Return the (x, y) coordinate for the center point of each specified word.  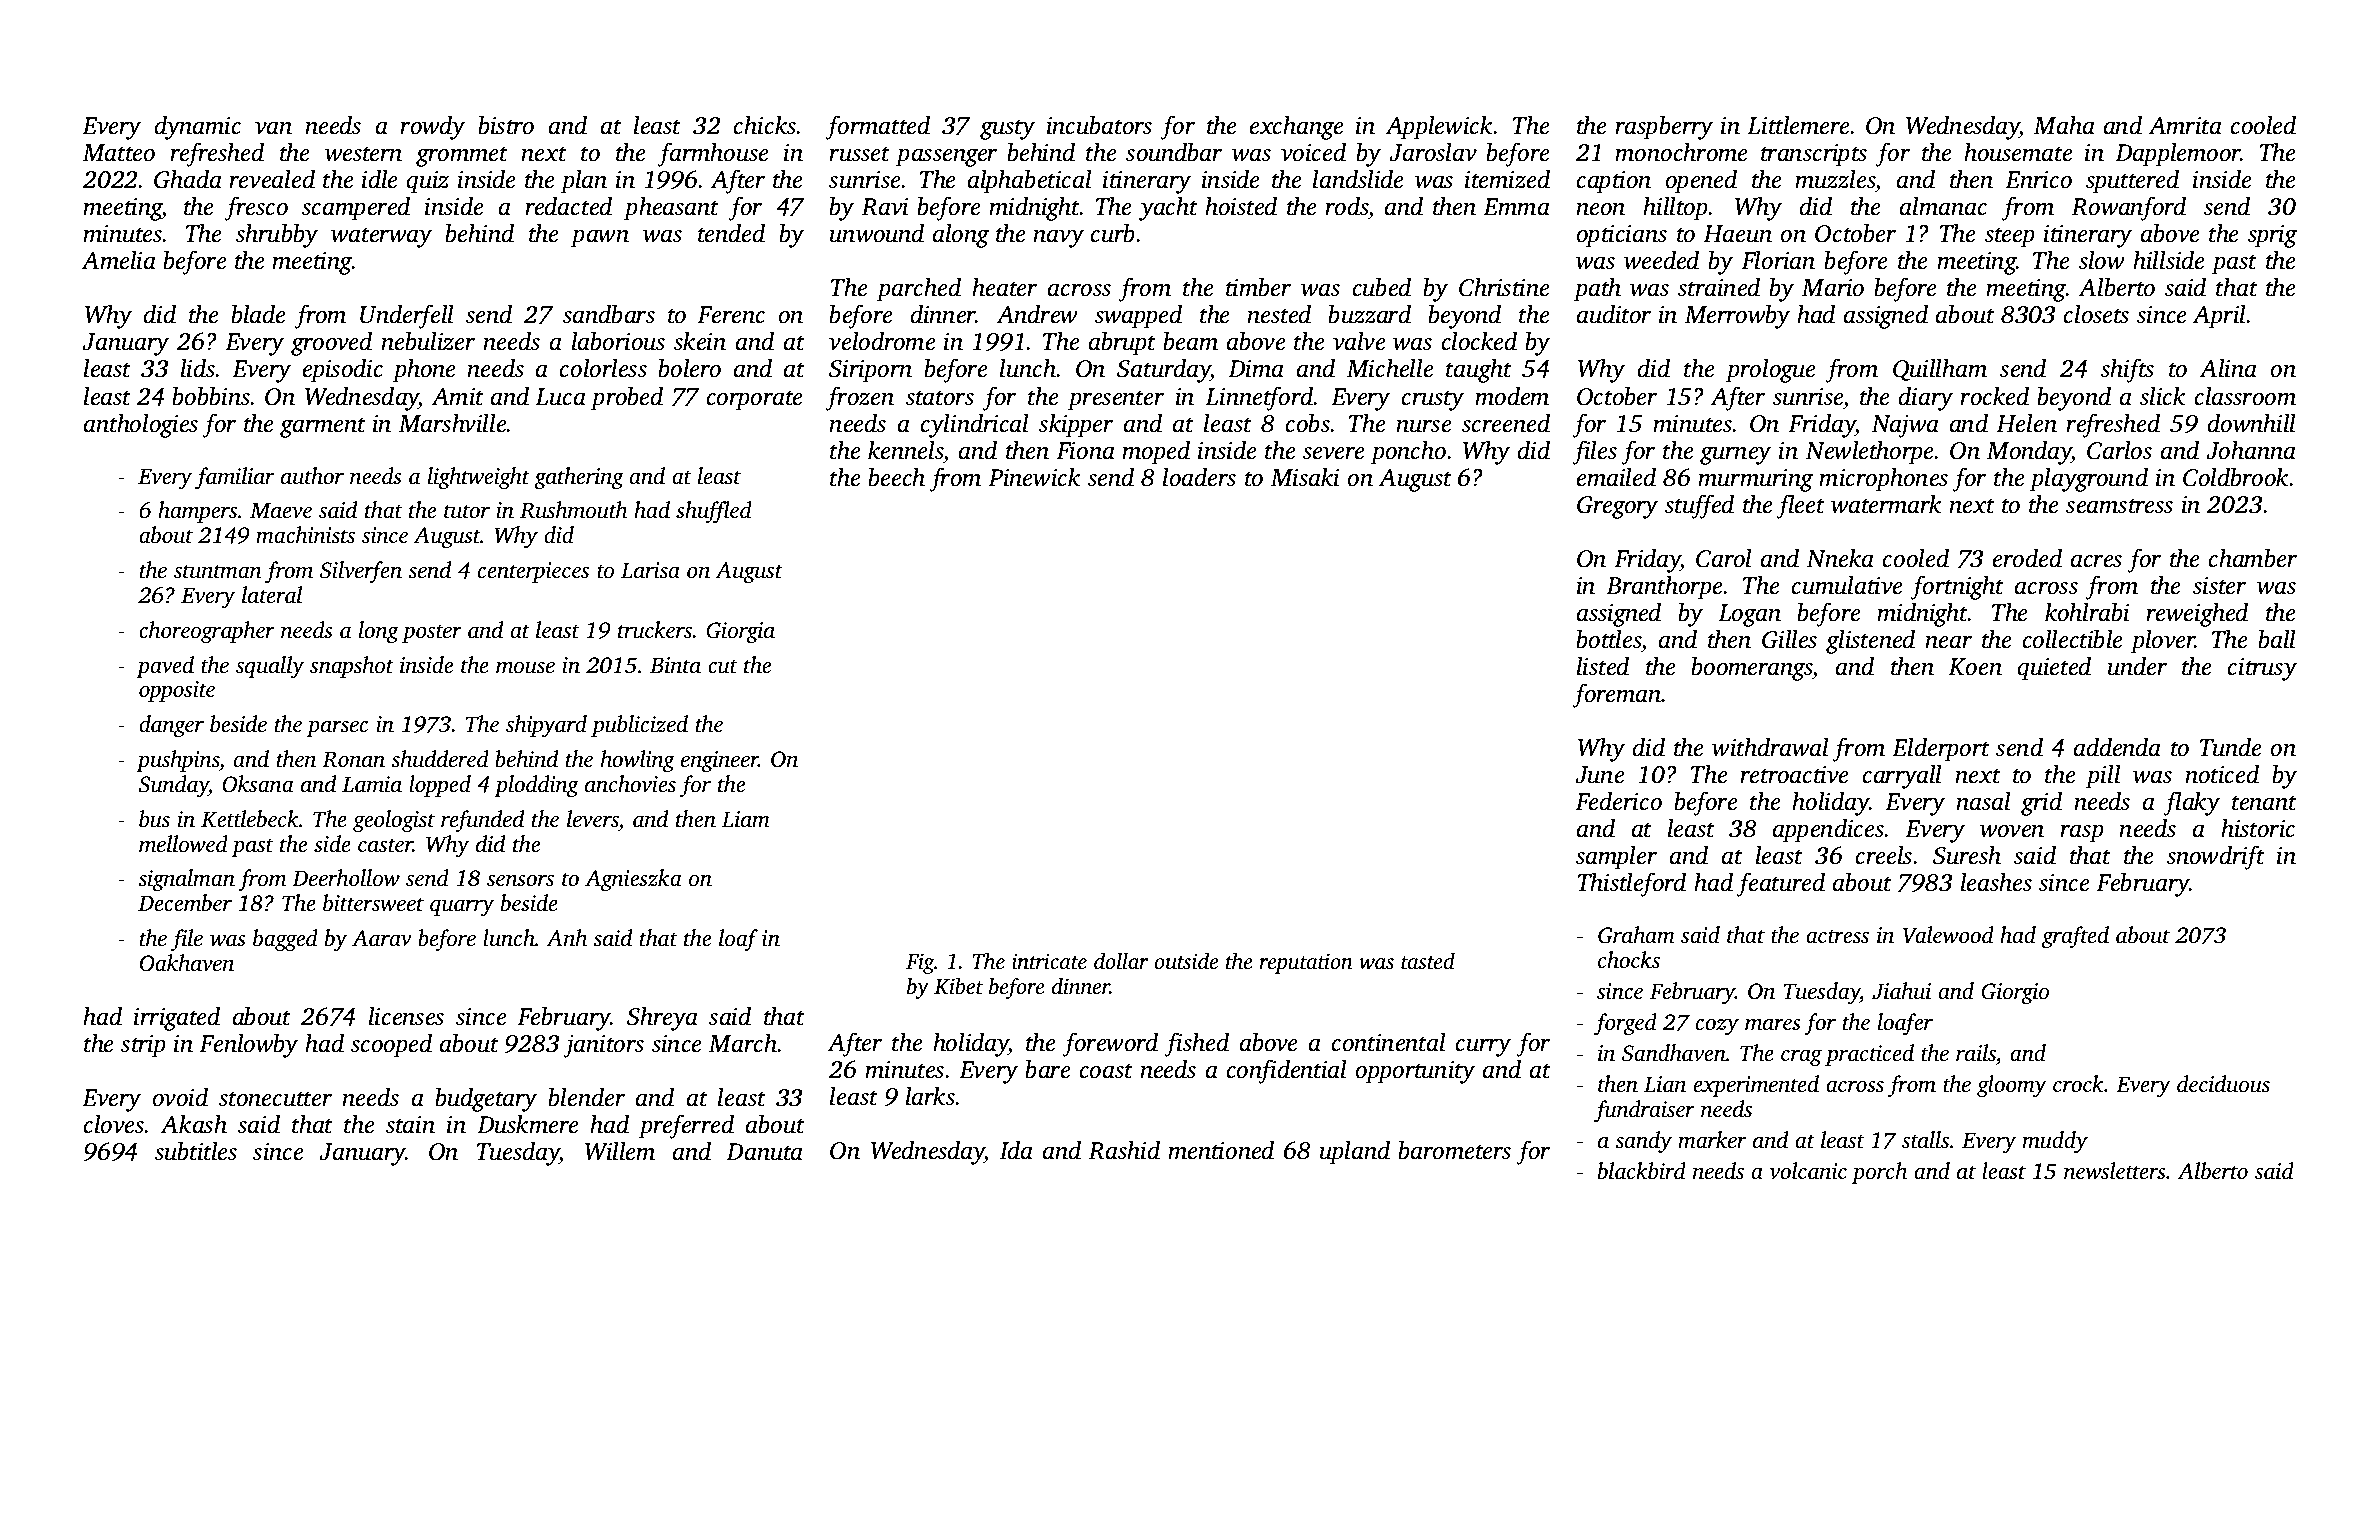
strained (1719, 287)
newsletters (2115, 1171)
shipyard (546, 726)
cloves (114, 1124)
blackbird (1642, 1171)
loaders (1199, 477)
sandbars (609, 314)
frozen (860, 399)
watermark (1886, 504)
